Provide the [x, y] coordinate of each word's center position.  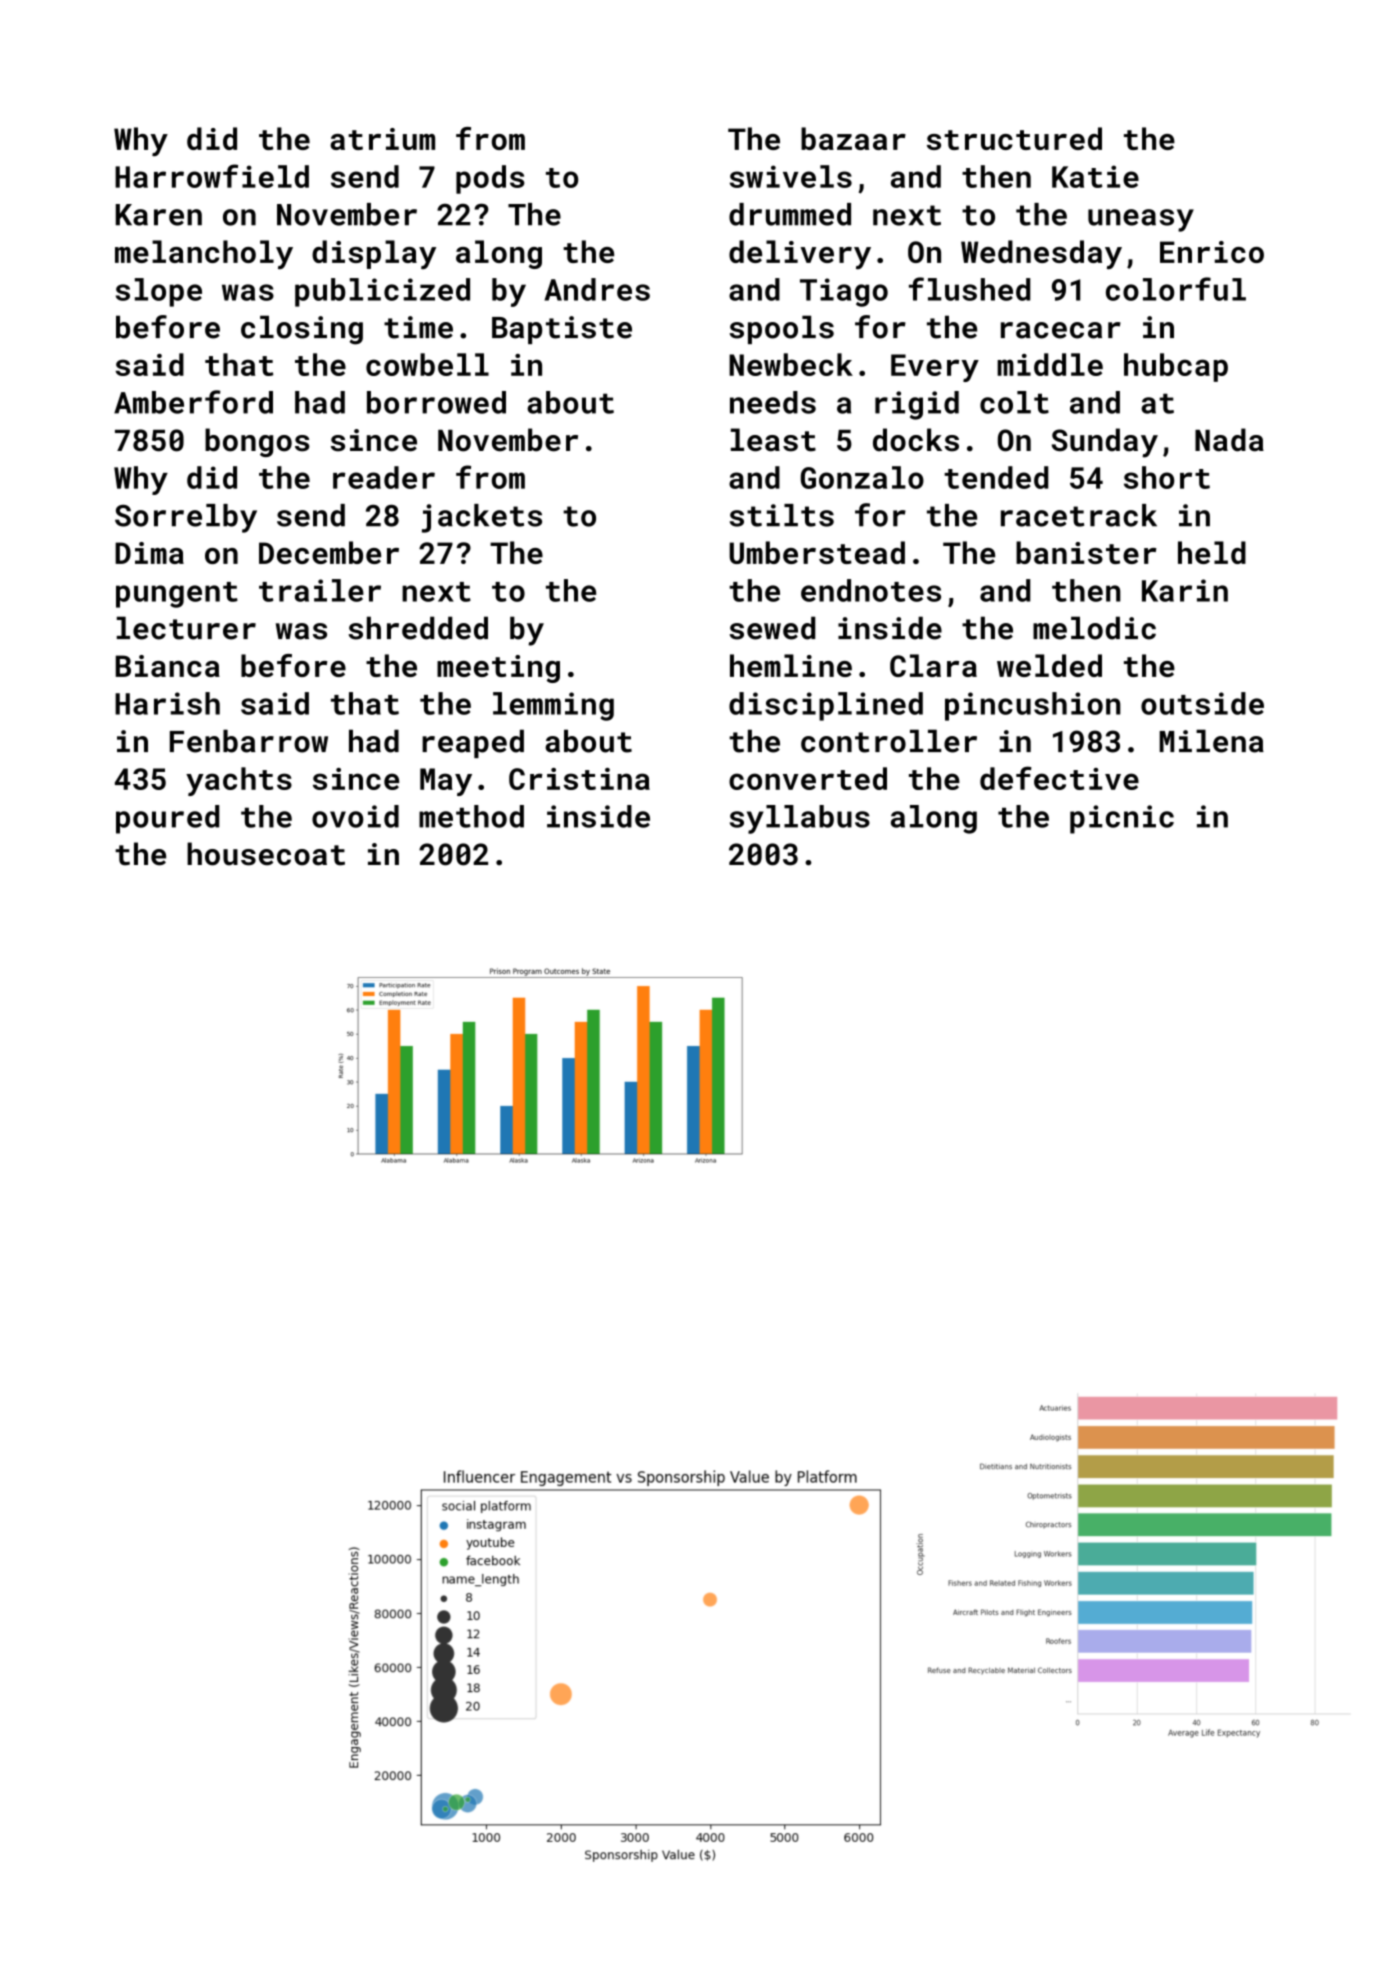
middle [1050, 364]
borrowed [436, 402]
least [773, 440]
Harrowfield [212, 176]
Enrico [1212, 252]
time [418, 327]
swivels [791, 176]
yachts [239, 781]
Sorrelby [186, 518]
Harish [167, 703]
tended [996, 477]
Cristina [579, 779]
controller [889, 741]
